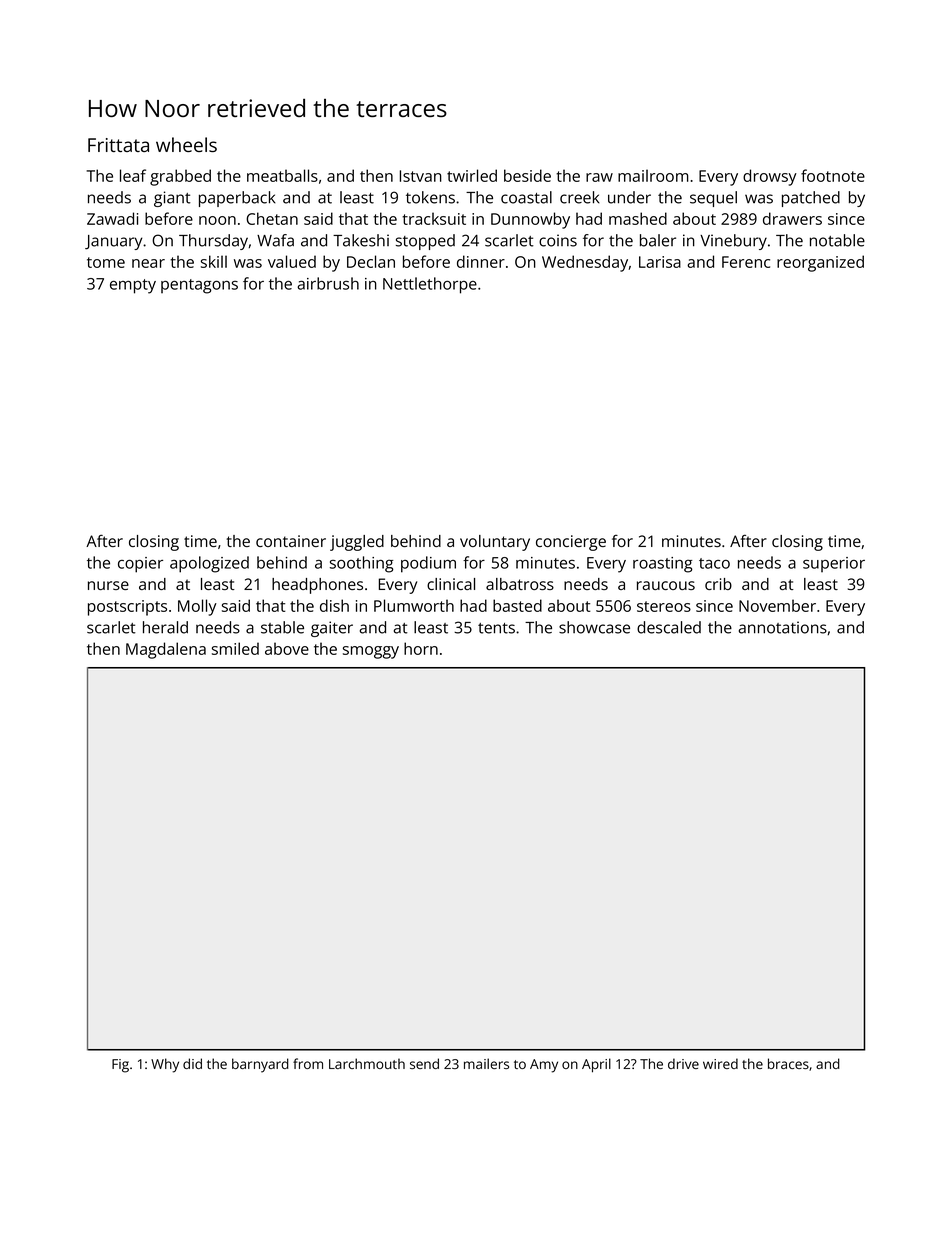 This document has width=952, height=1233. What do you see at coordinates (544, 1066) in the document?
I see `Amy` at bounding box center [544, 1066].
